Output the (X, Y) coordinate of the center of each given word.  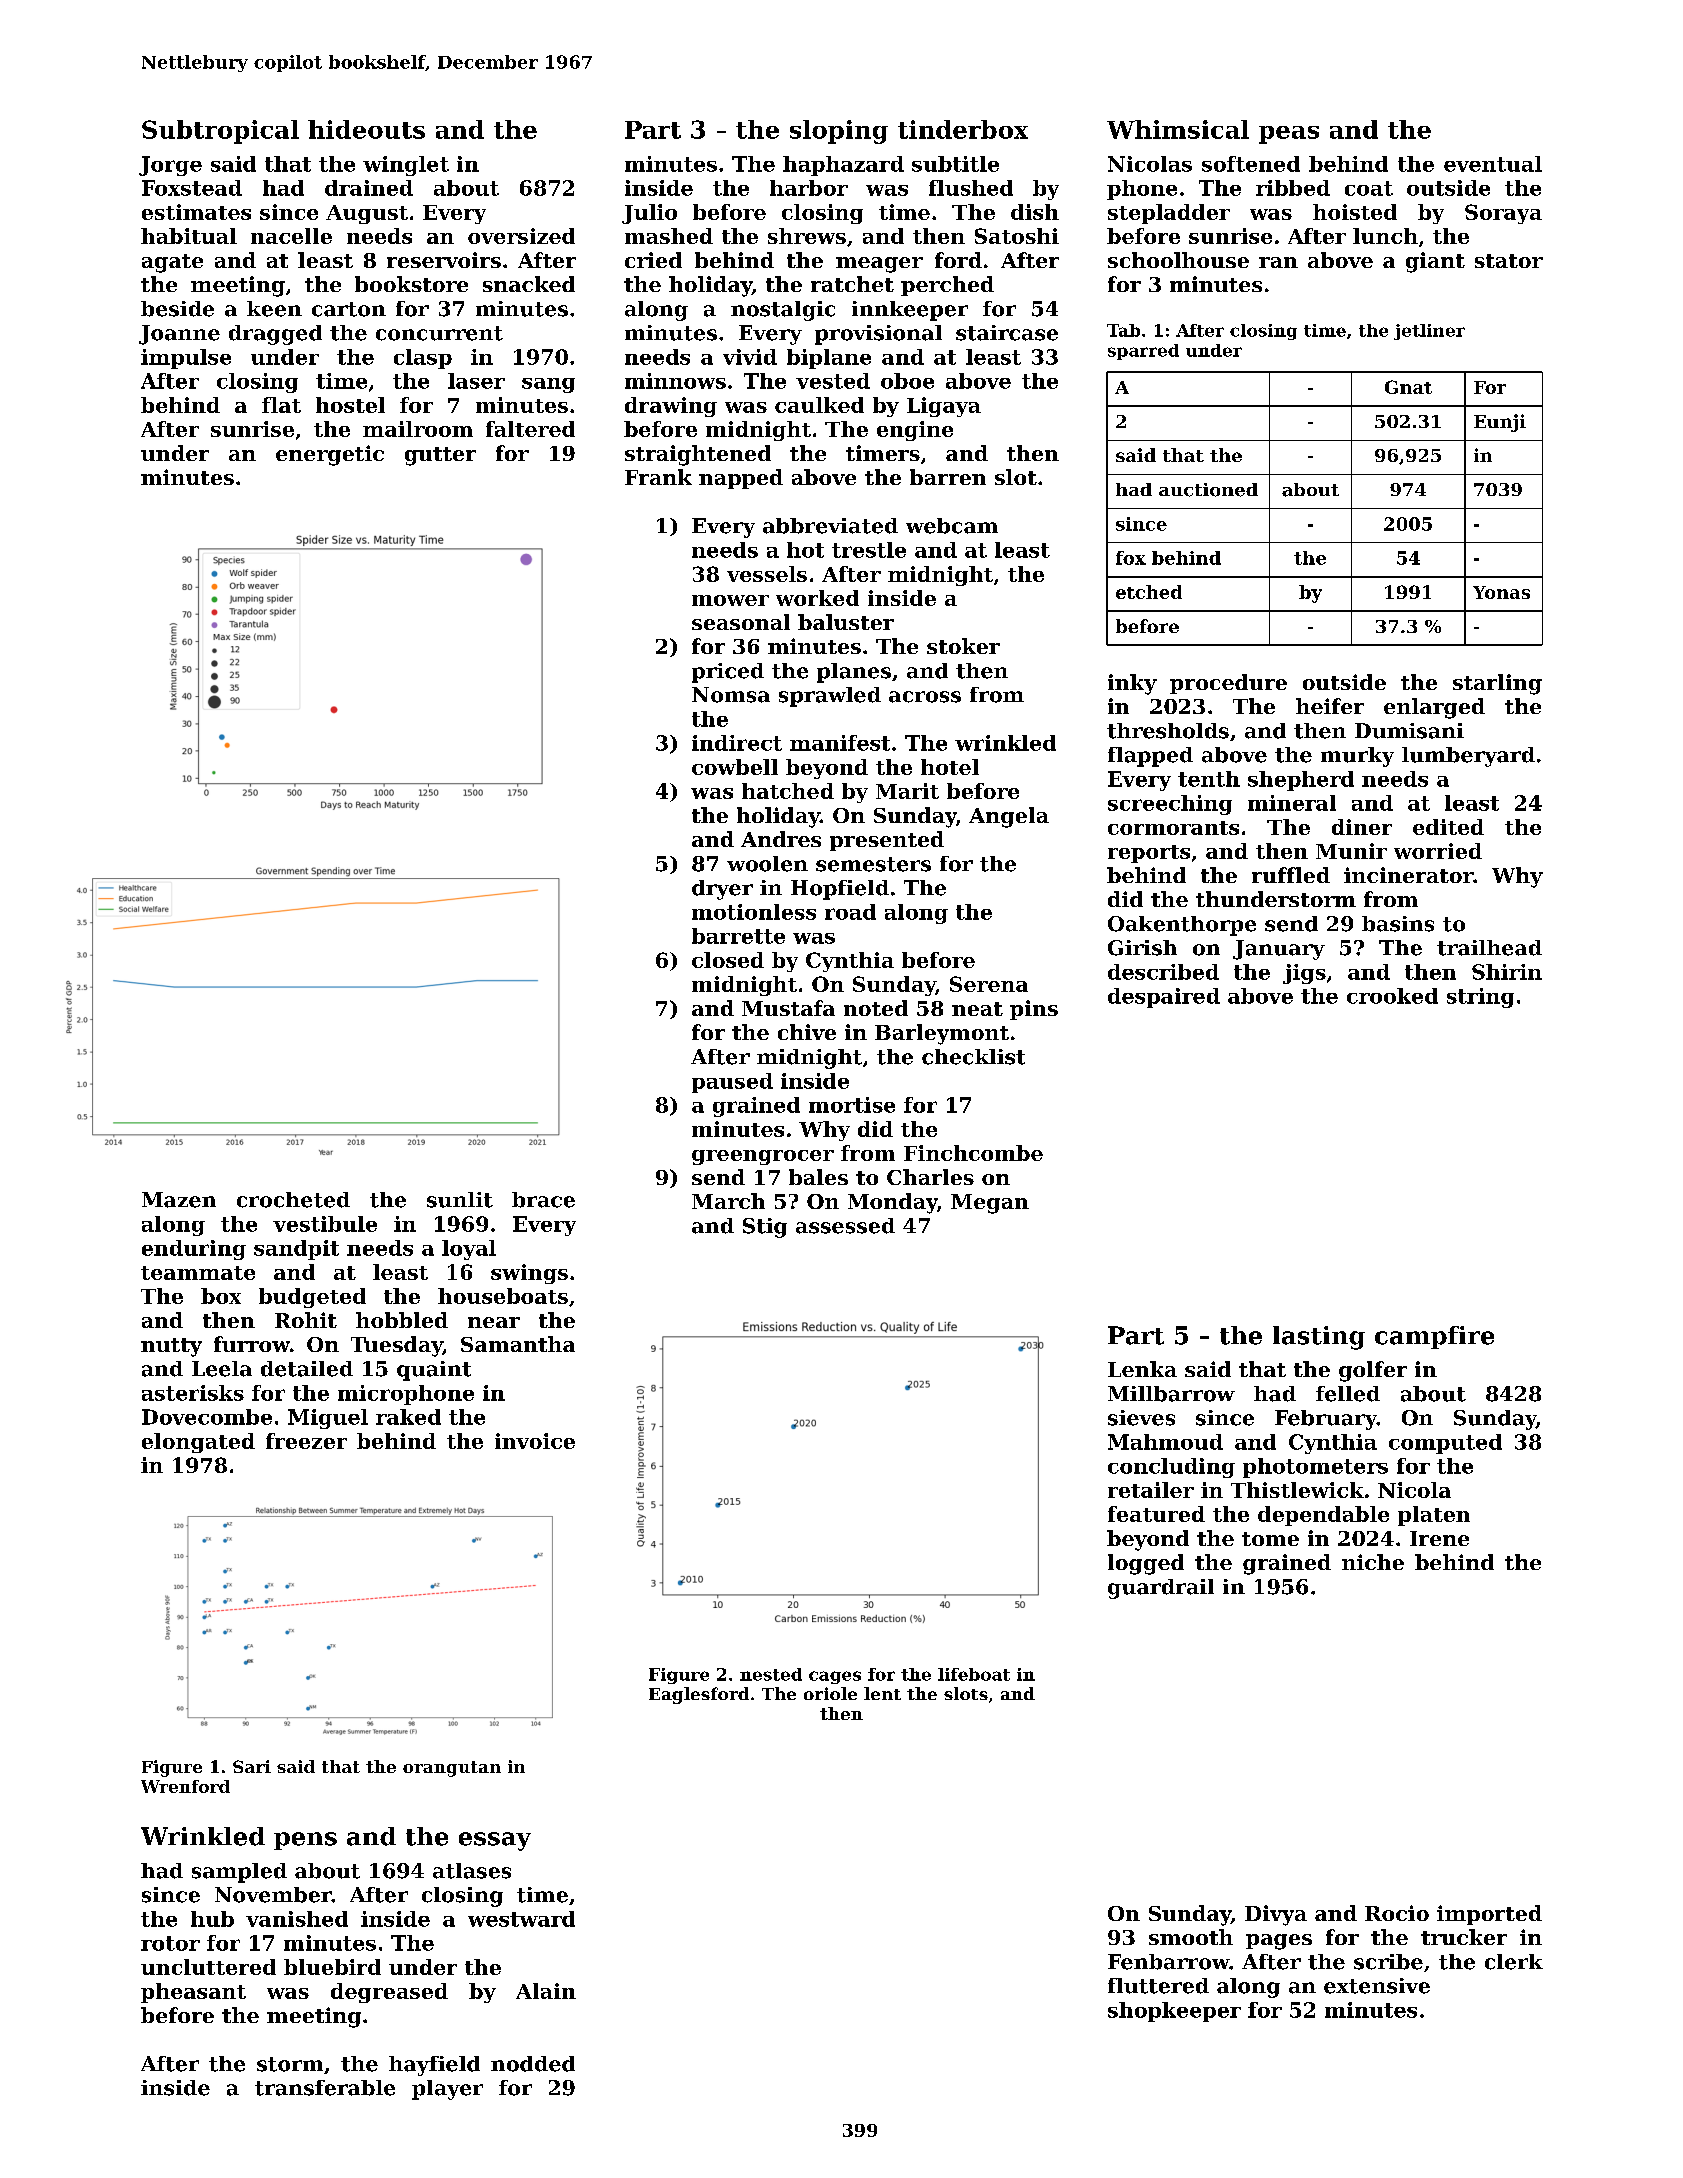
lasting (1319, 1338)
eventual (1493, 164)
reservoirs (444, 260)
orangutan (452, 1769)
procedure (1228, 684)
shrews (807, 236)
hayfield (434, 2066)
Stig (765, 1228)
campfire (1434, 1337)
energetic (330, 455)
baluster (846, 622)
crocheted (293, 1200)
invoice (535, 1441)
